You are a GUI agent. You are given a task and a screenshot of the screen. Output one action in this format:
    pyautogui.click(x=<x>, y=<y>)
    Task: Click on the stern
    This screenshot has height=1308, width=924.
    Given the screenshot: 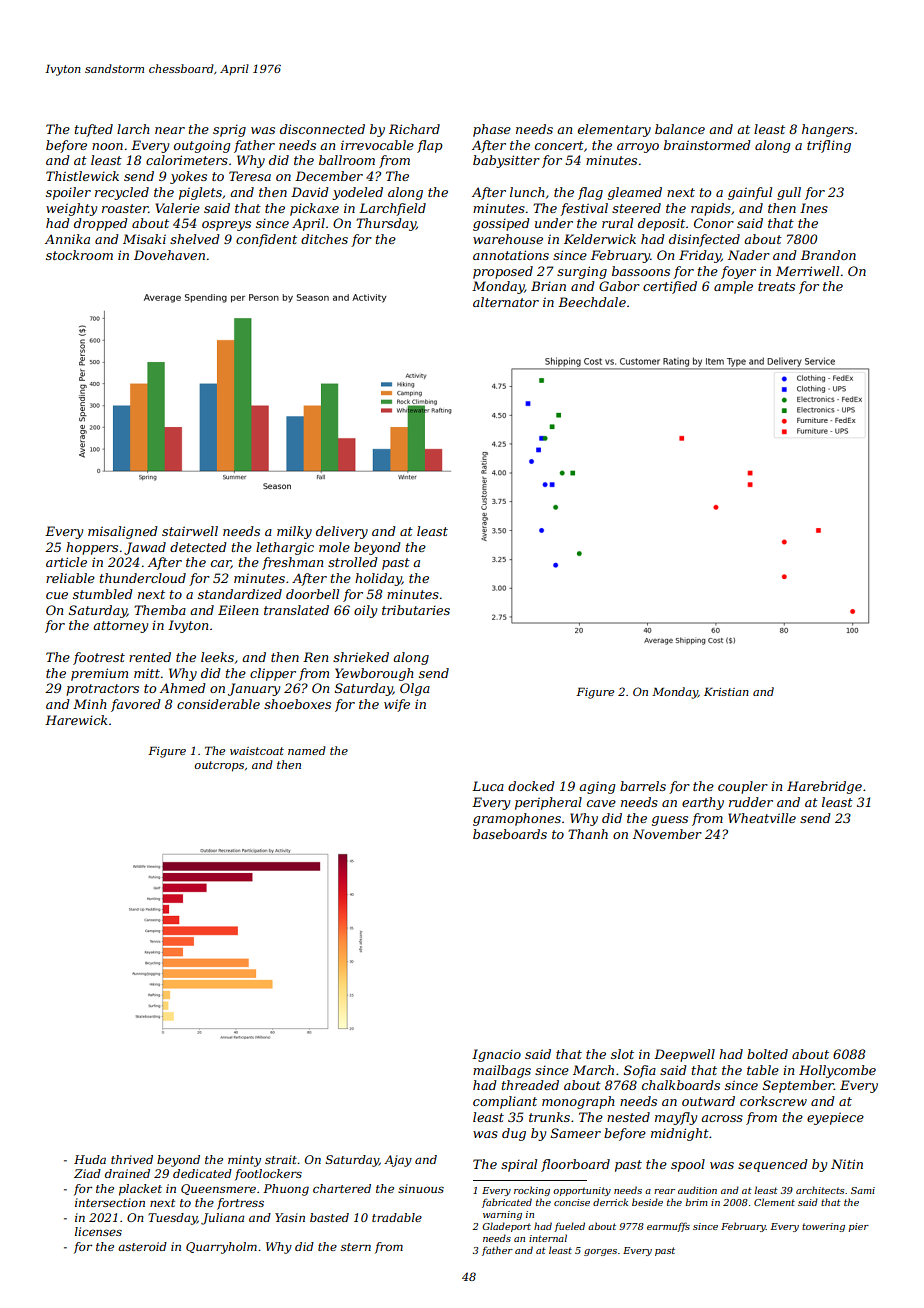 What is the action you would take?
    pyautogui.click(x=356, y=1247)
